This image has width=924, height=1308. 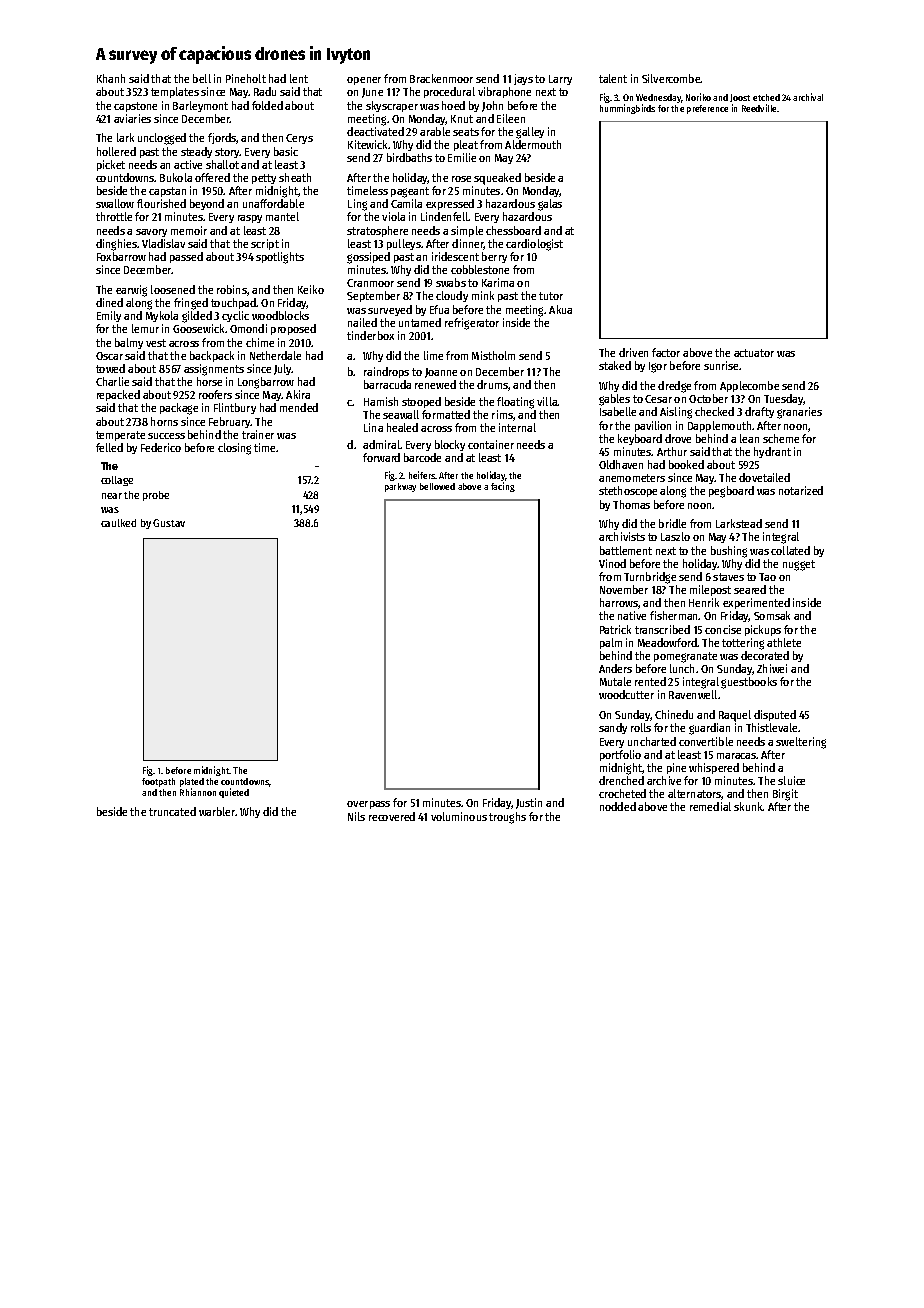 I want to click on Khanh, so click(x=111, y=78).
